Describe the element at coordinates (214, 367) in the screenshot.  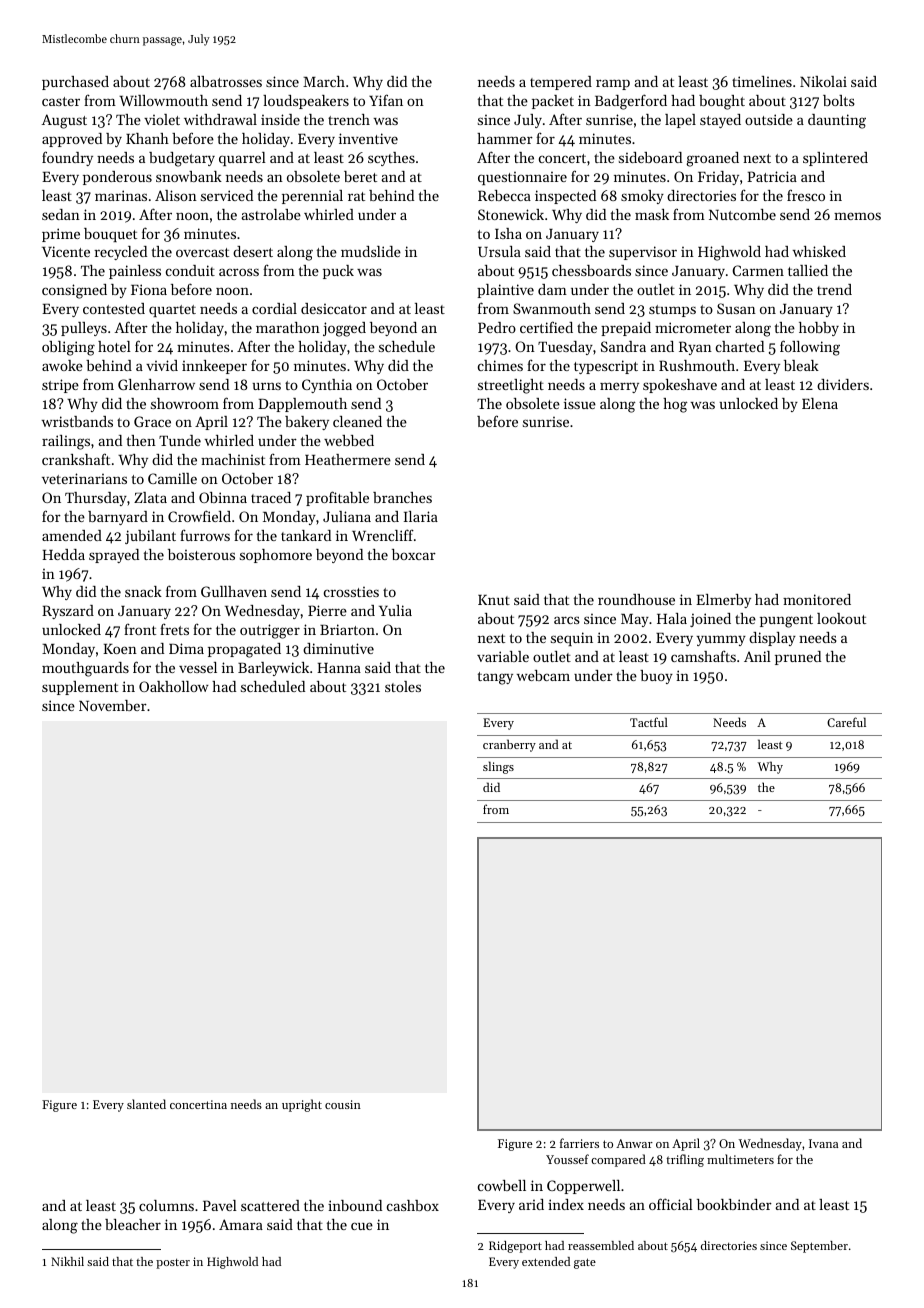
I see `innkeeper` at that location.
